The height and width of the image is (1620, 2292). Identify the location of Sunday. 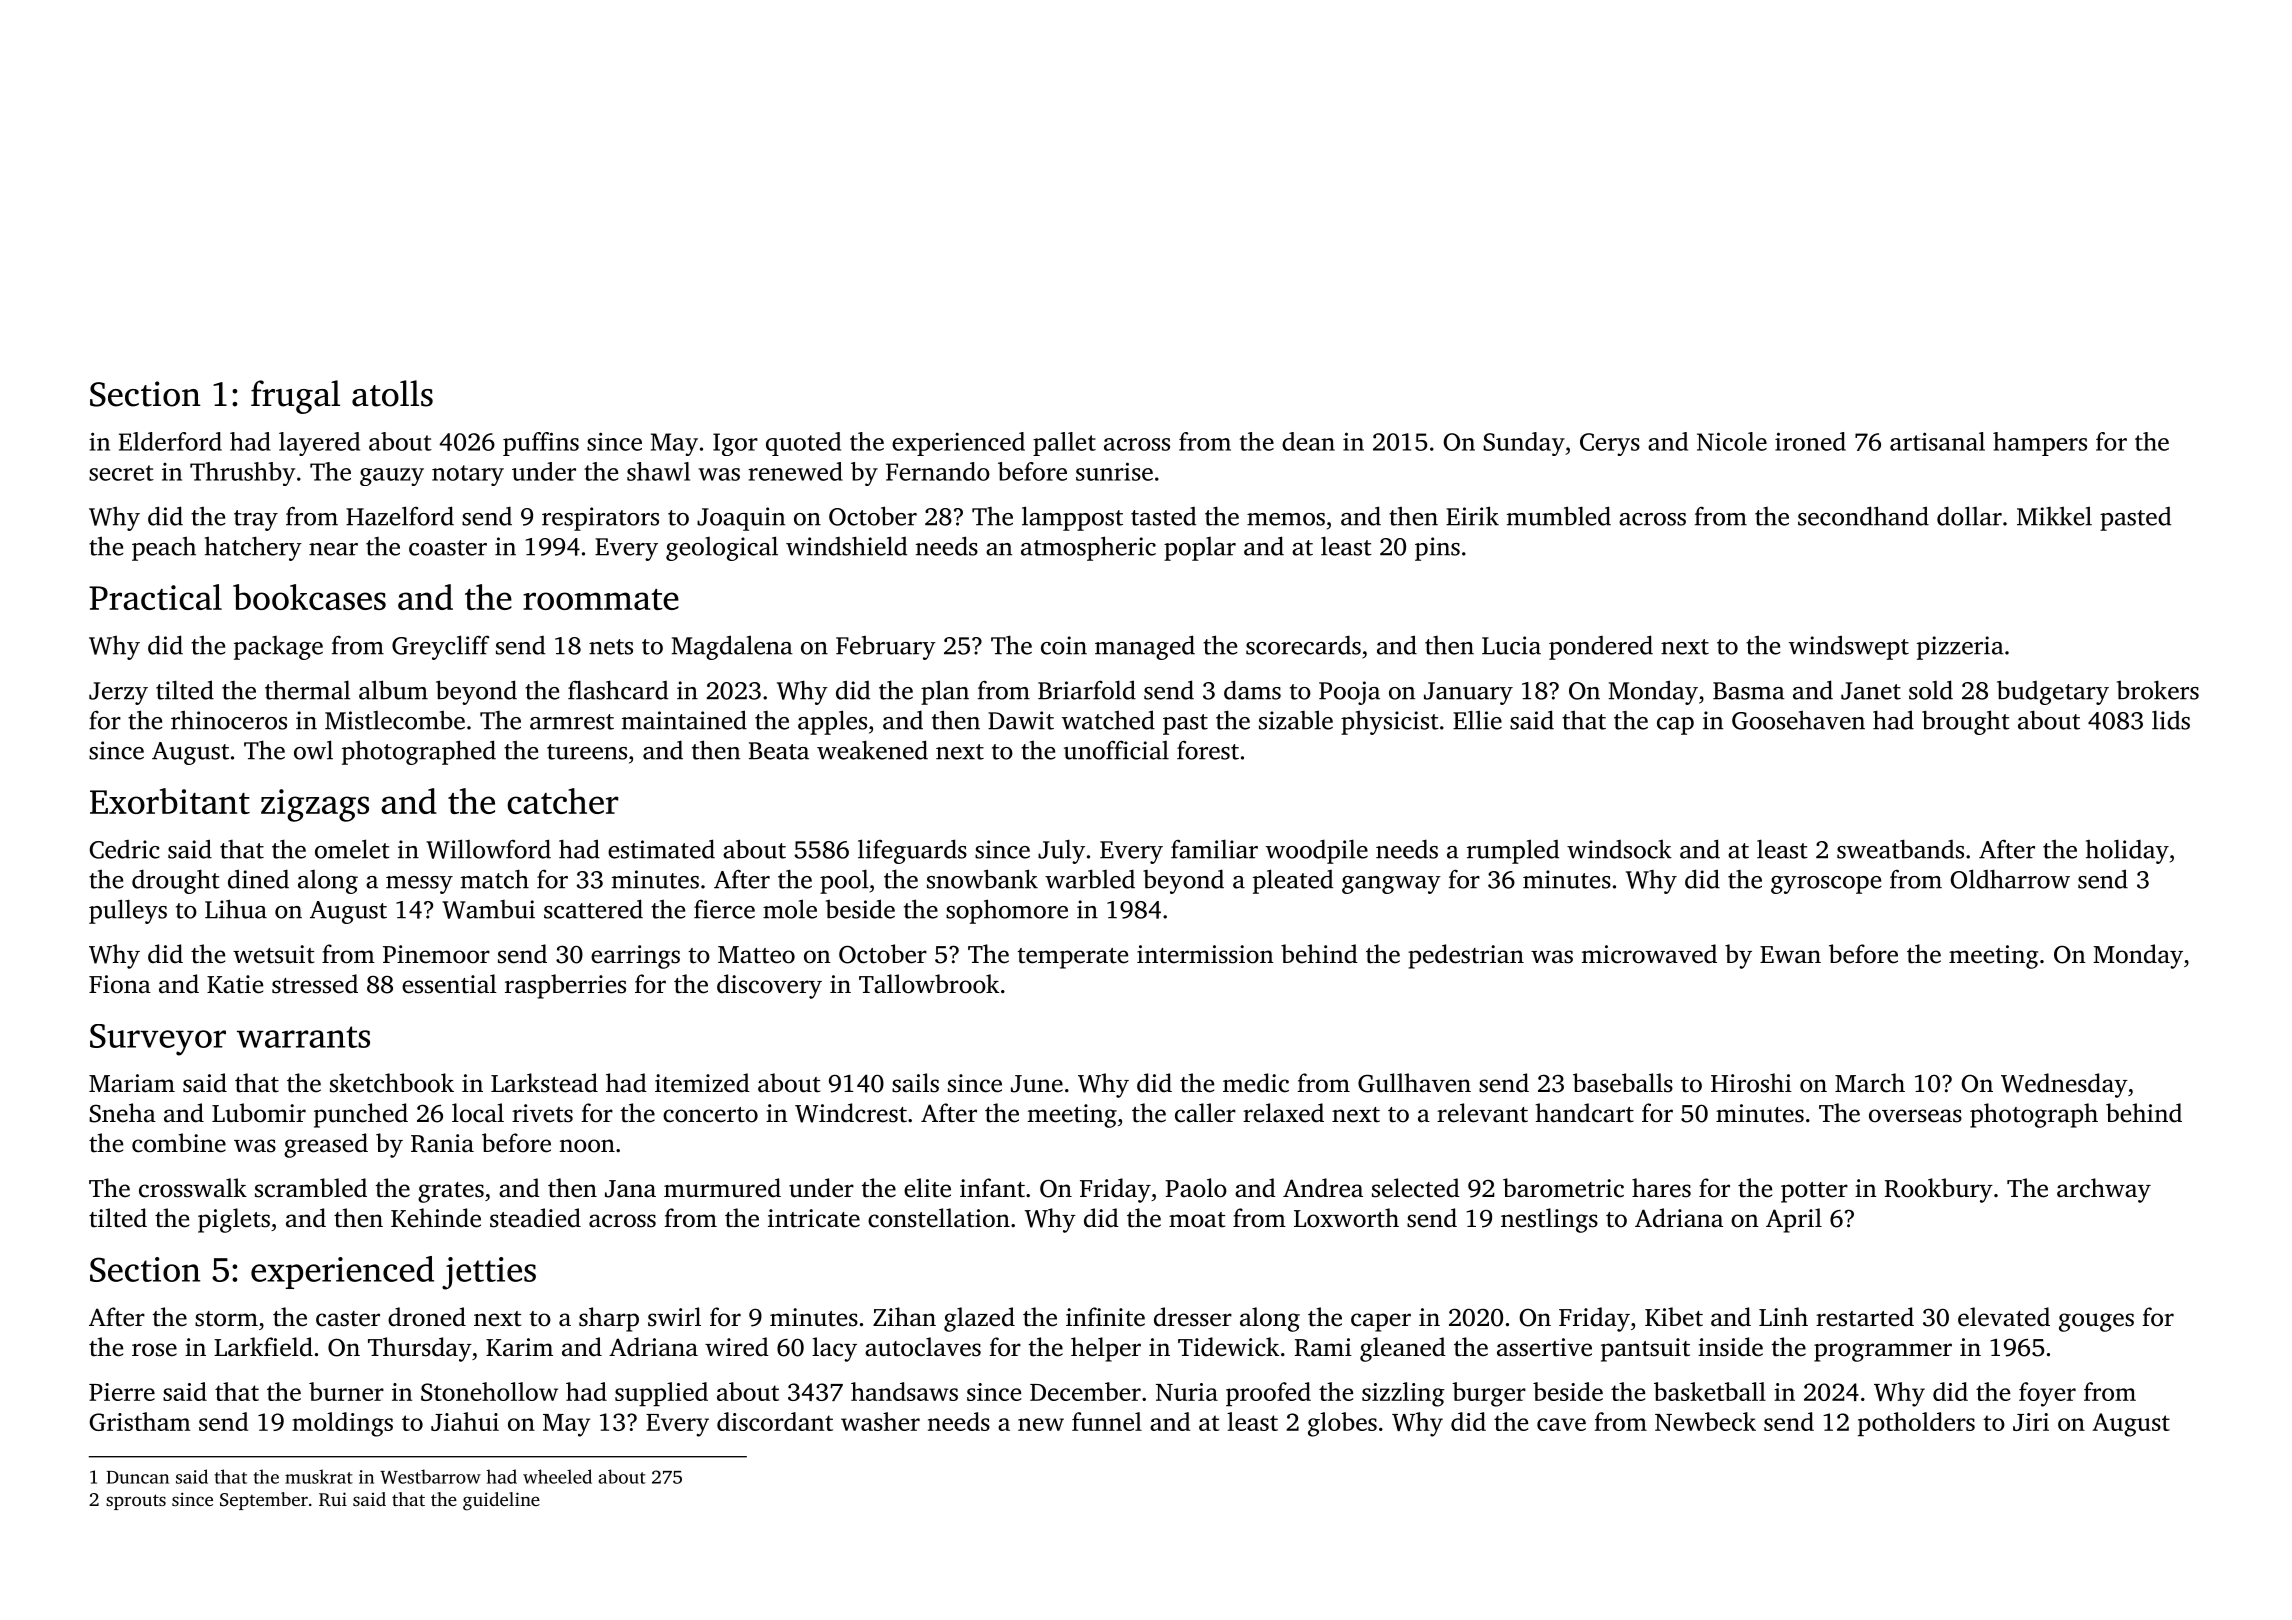
(1524, 444).
